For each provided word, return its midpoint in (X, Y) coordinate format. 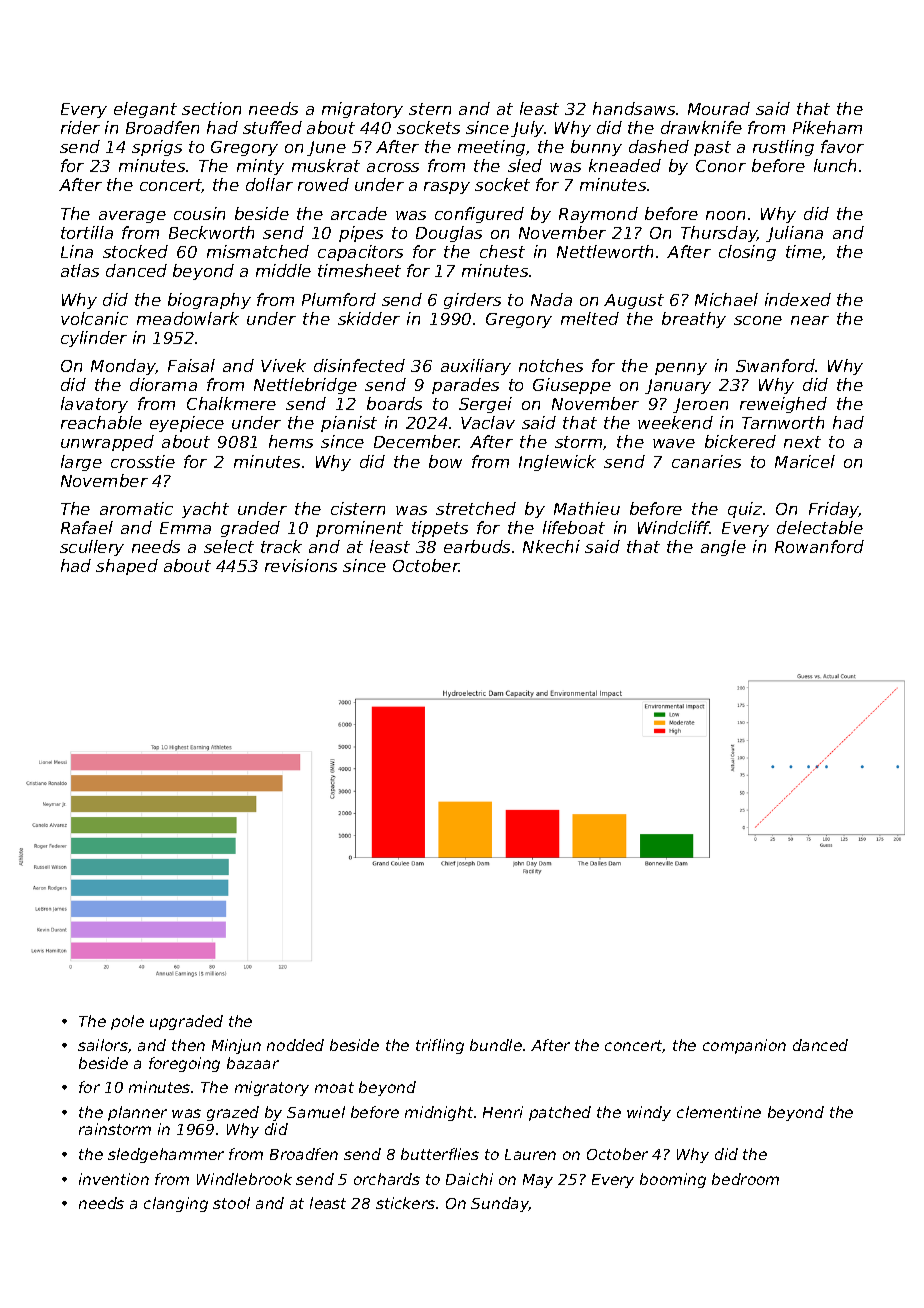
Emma (185, 528)
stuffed (272, 127)
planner (137, 1113)
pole (127, 1022)
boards (394, 403)
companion (744, 1046)
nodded (295, 1045)
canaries (706, 461)
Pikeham (827, 127)
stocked (135, 251)
